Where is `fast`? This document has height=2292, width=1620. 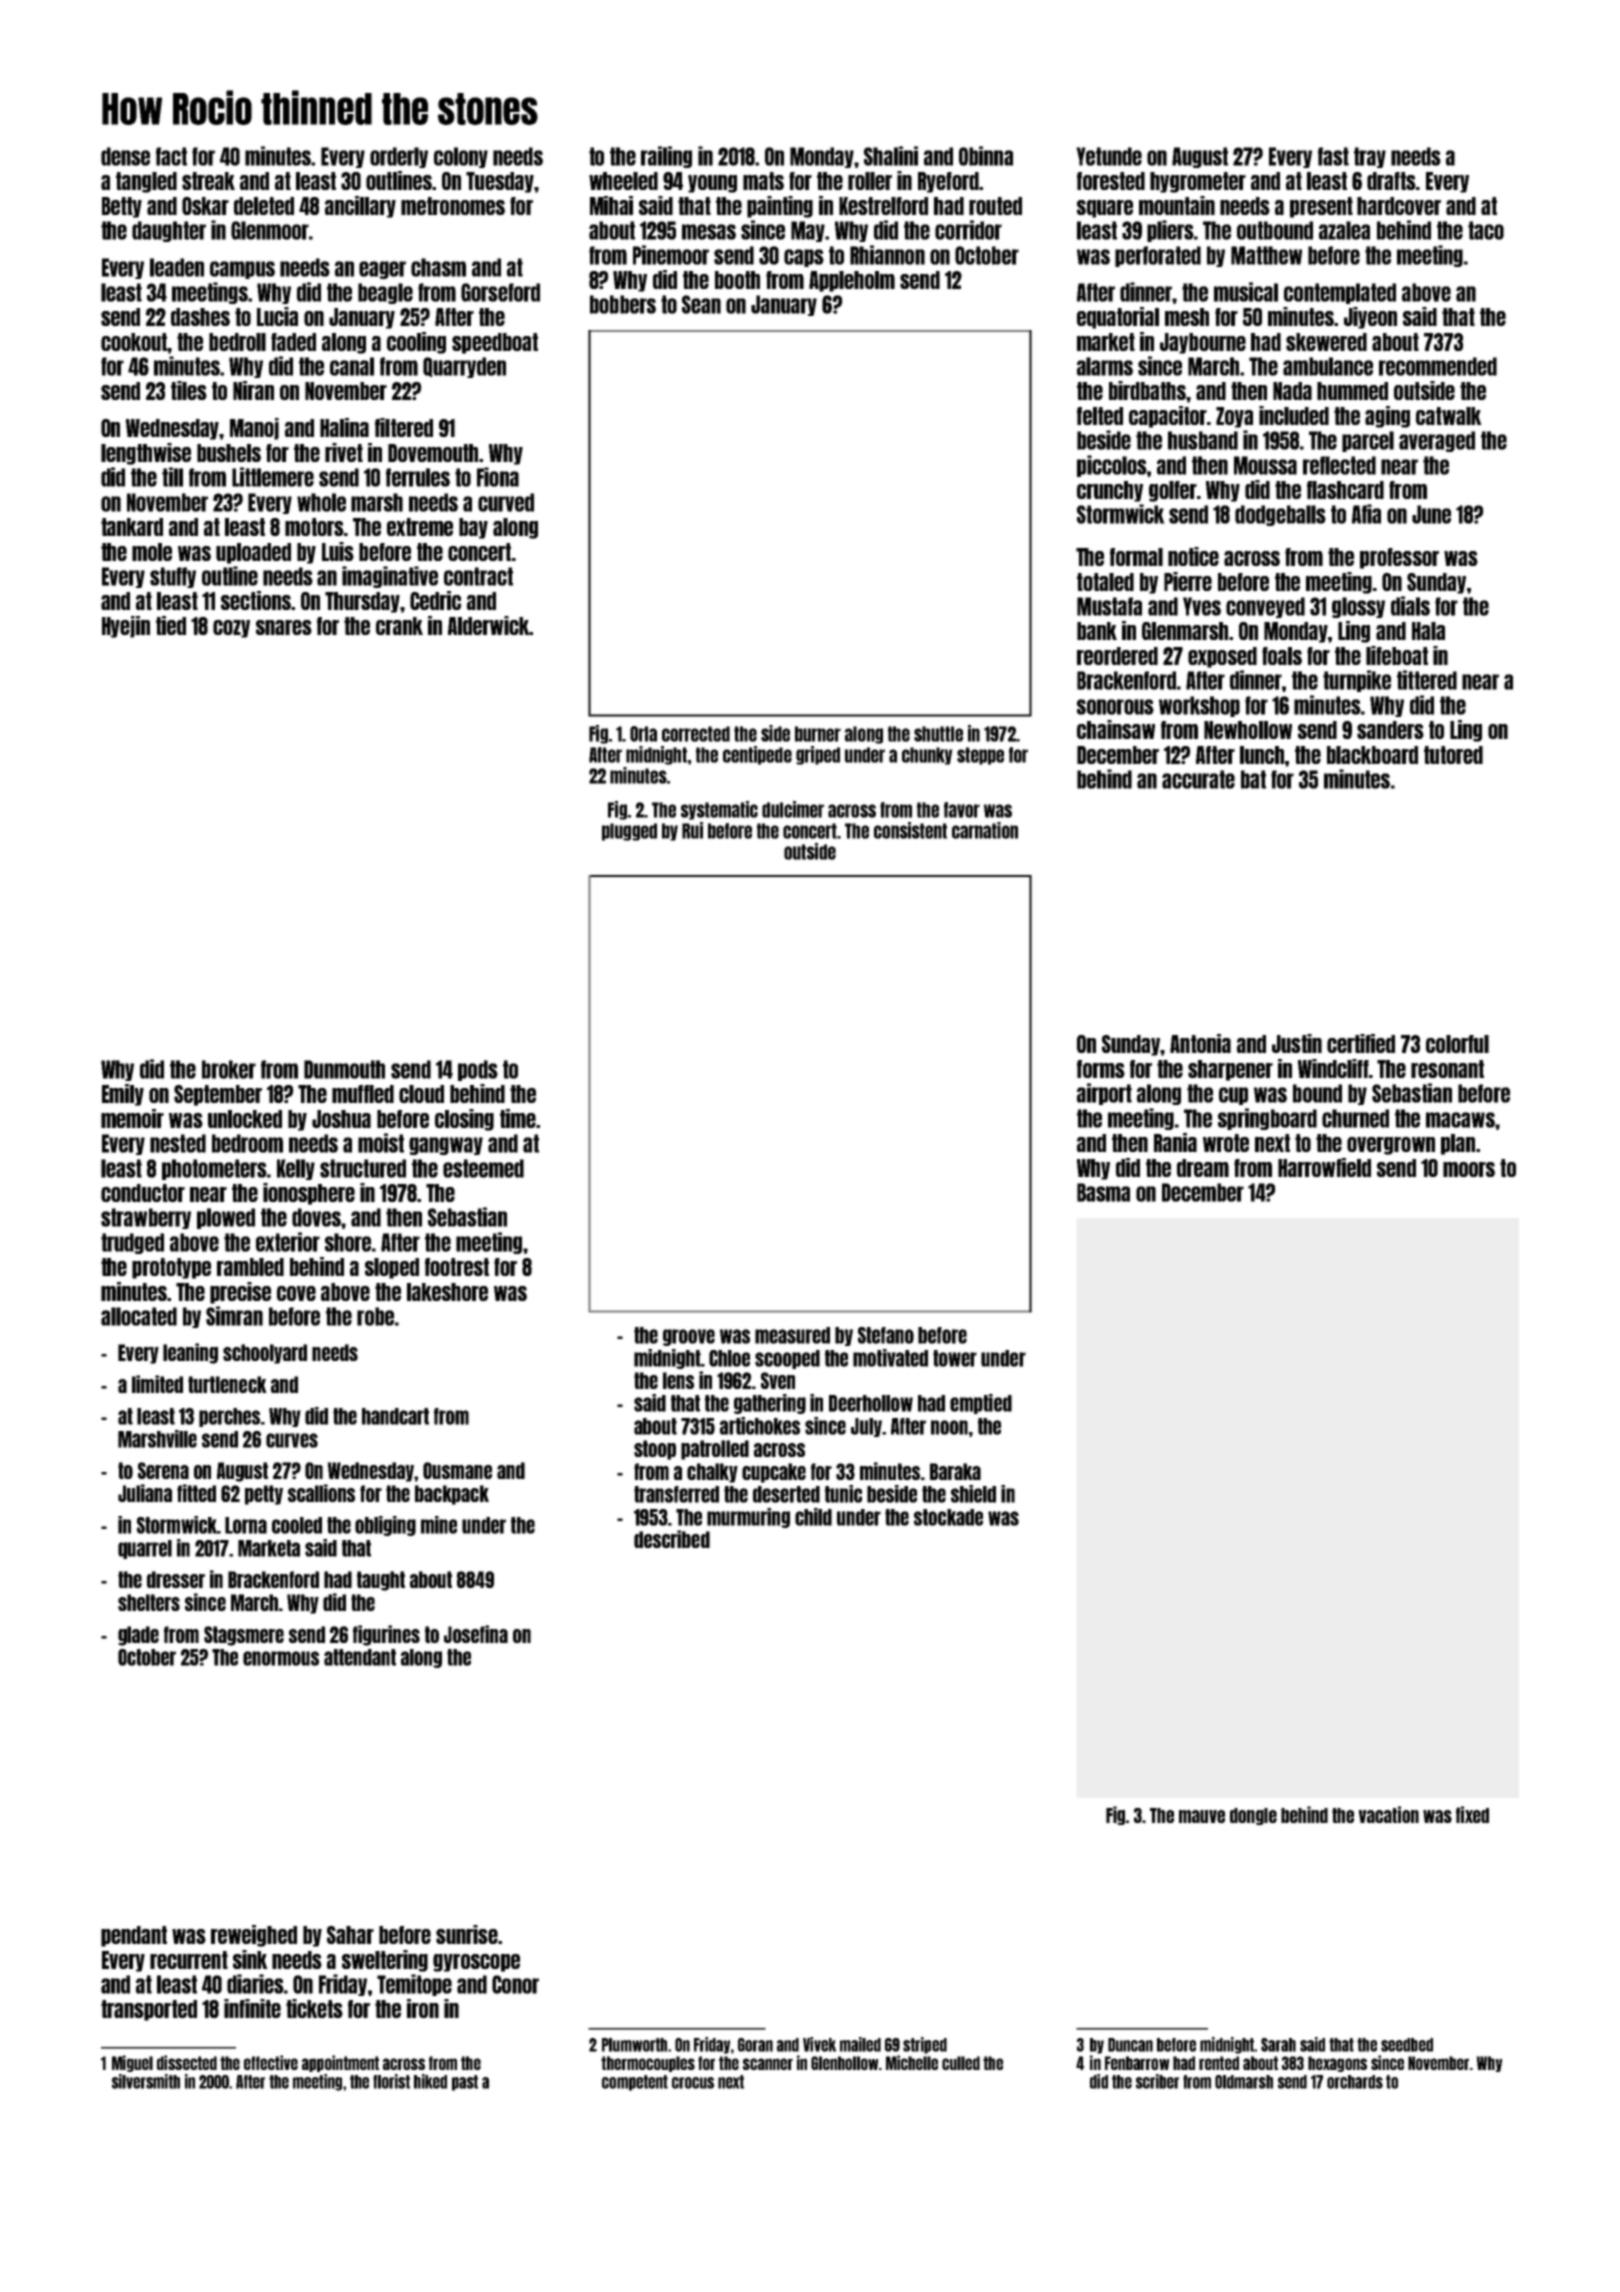
fast is located at coordinates (1333, 156).
